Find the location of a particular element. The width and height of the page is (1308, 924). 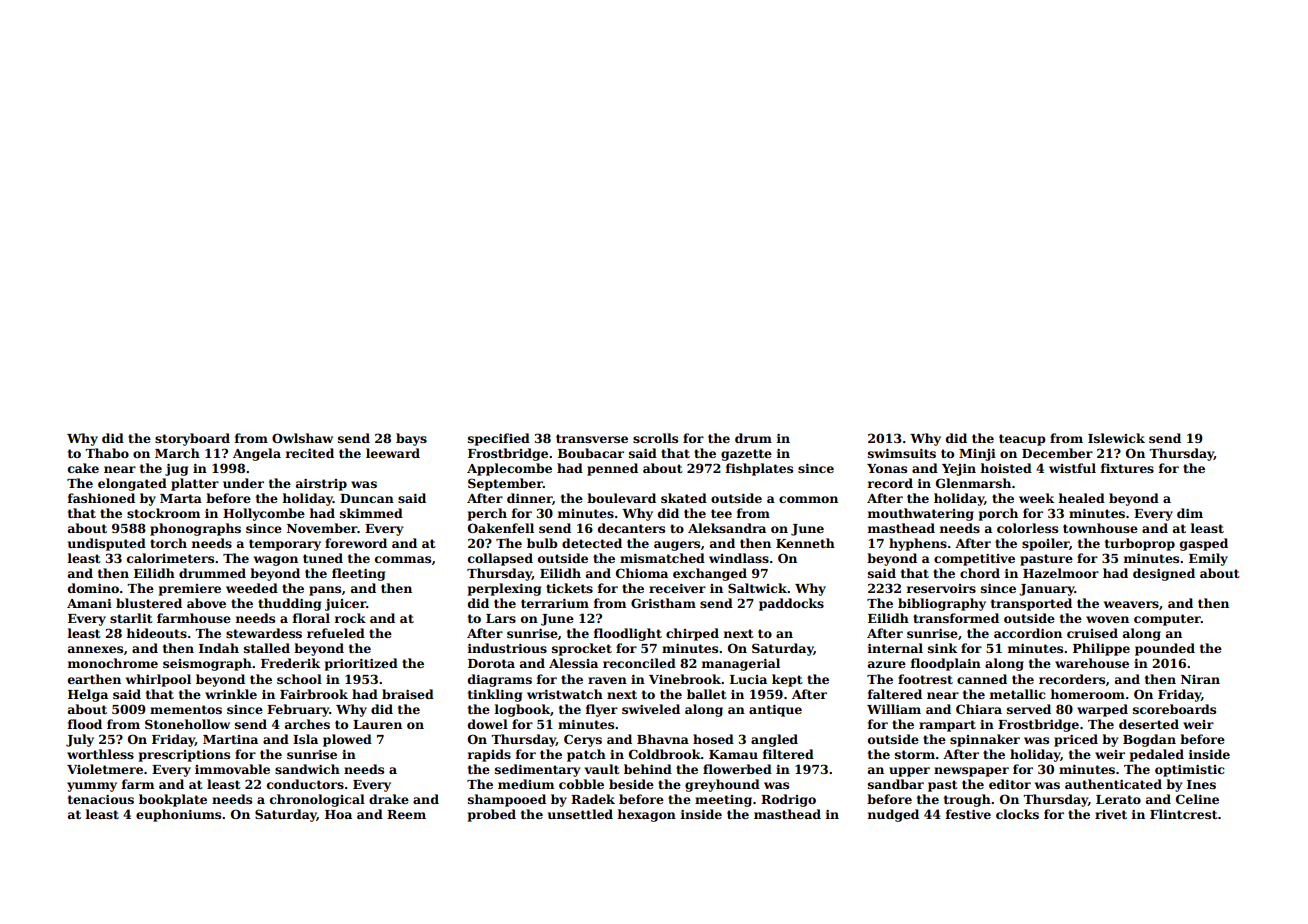

editor is located at coordinates (1010, 784).
